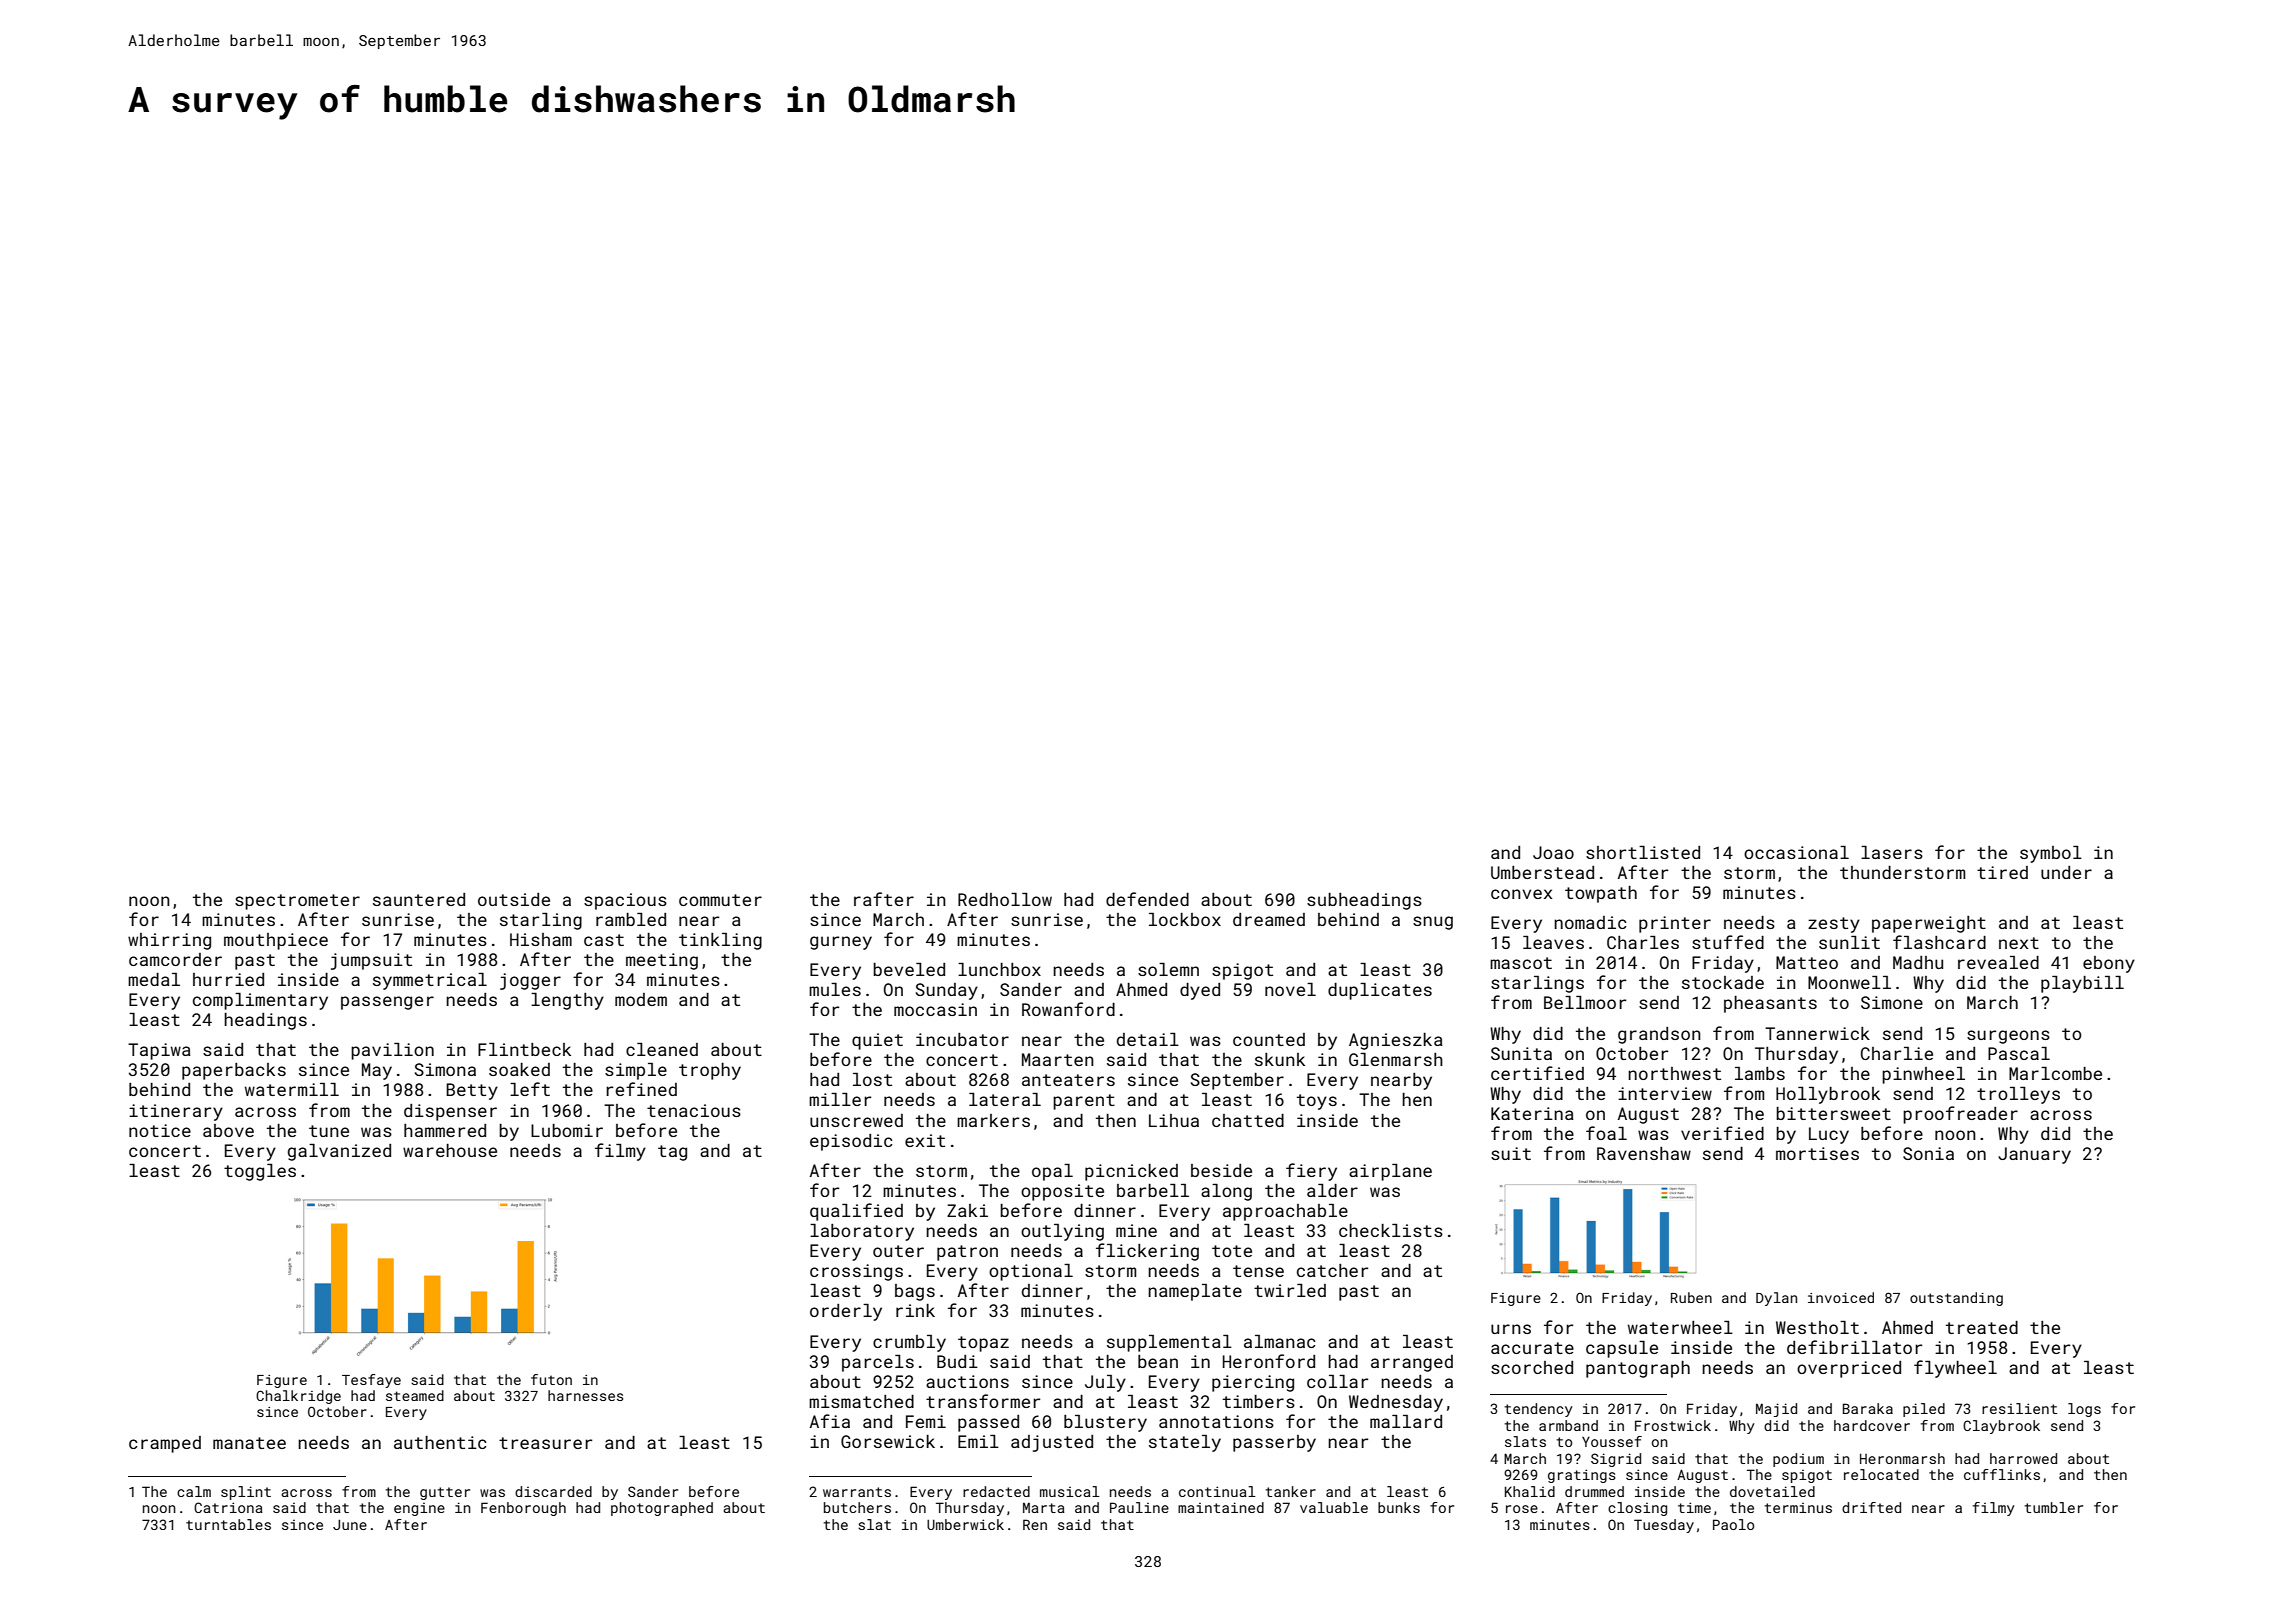  What do you see at coordinates (159, 1051) in the screenshot?
I see `Tapiwa` at bounding box center [159, 1051].
